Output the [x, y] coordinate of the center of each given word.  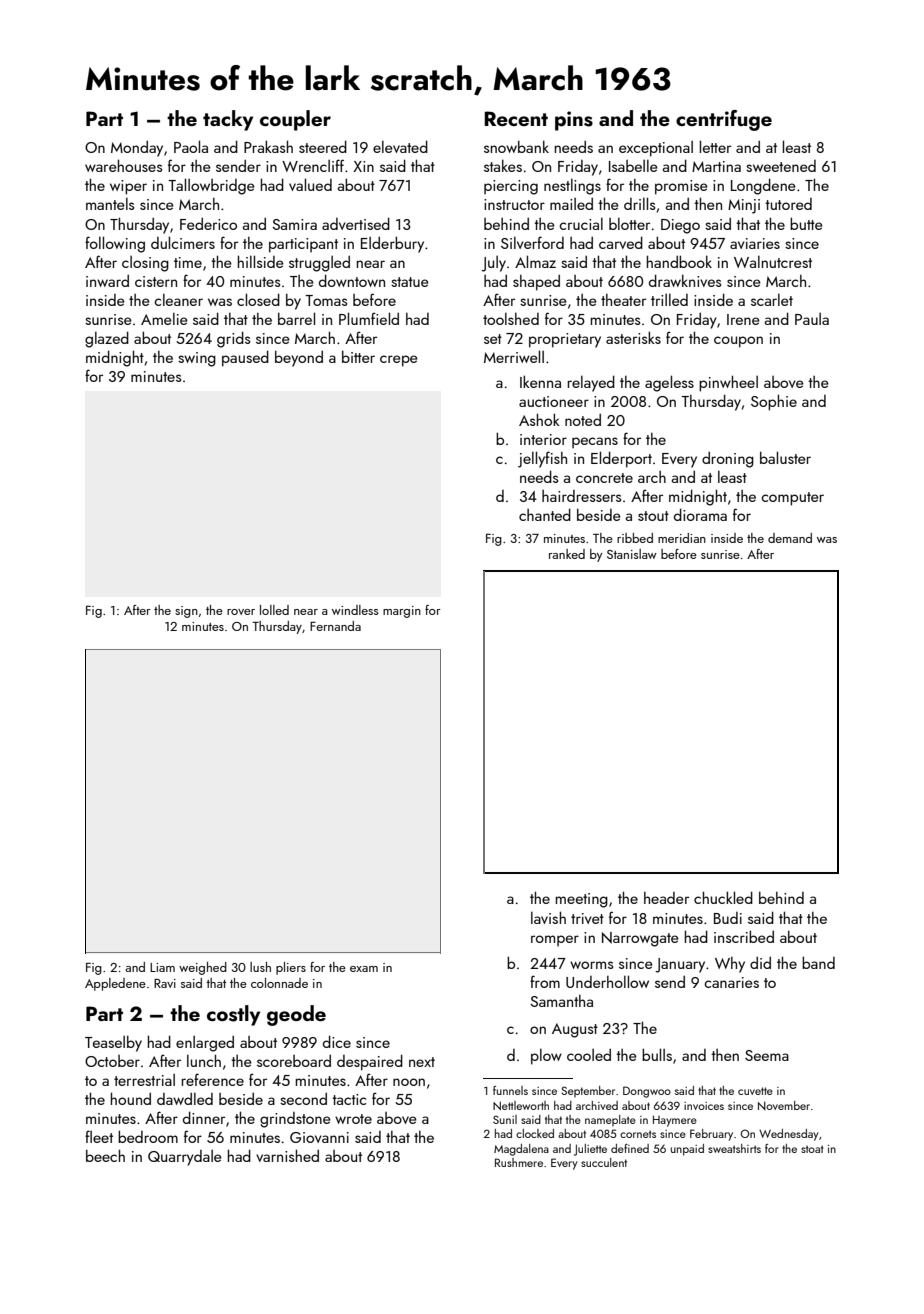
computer [792, 499]
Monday [137, 148]
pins [574, 121]
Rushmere [519, 1162]
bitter [358, 356]
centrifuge [724, 120]
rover [241, 612]
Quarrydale [185, 1158]
